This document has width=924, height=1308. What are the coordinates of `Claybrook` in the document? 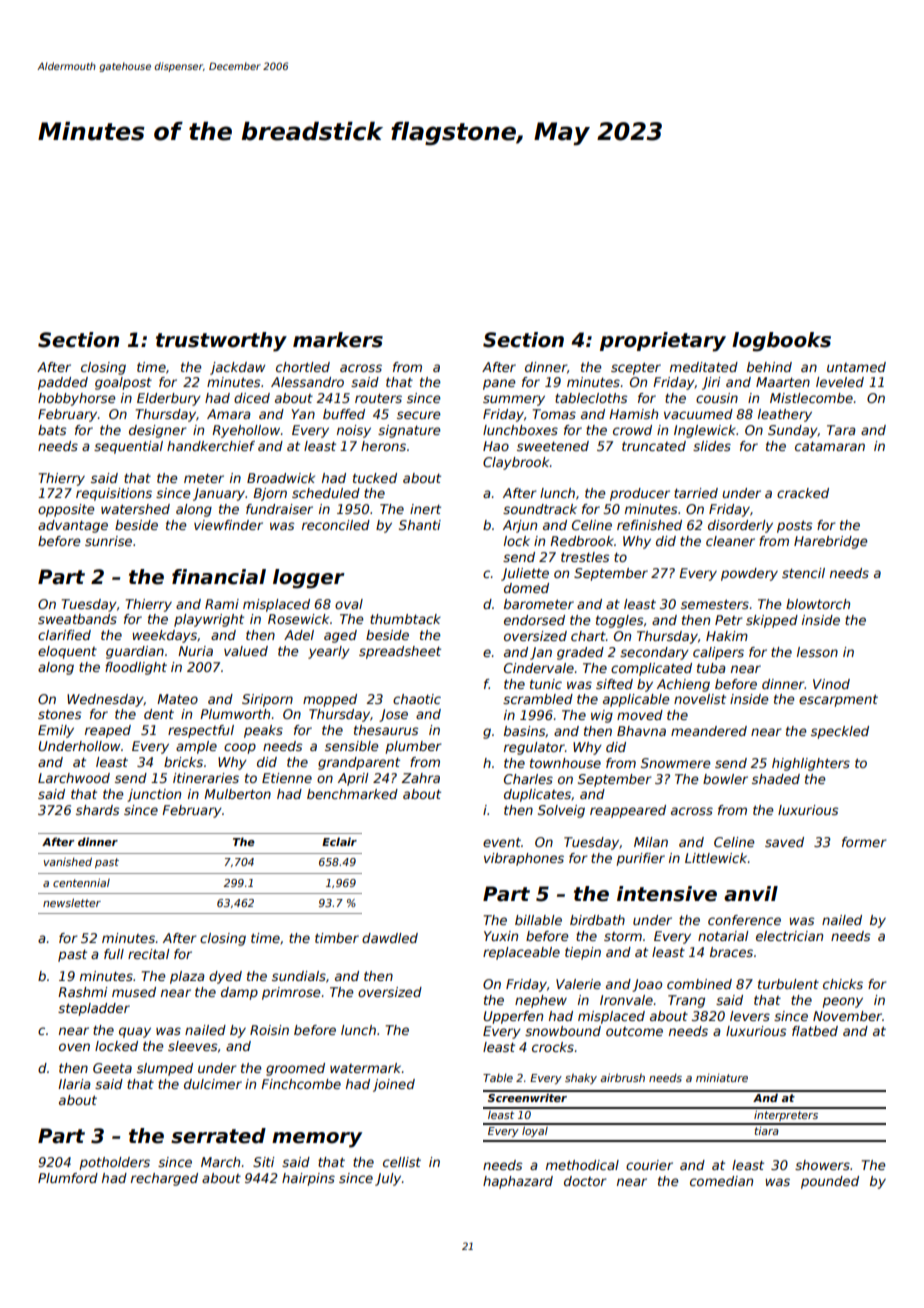 It's located at (516, 463).
